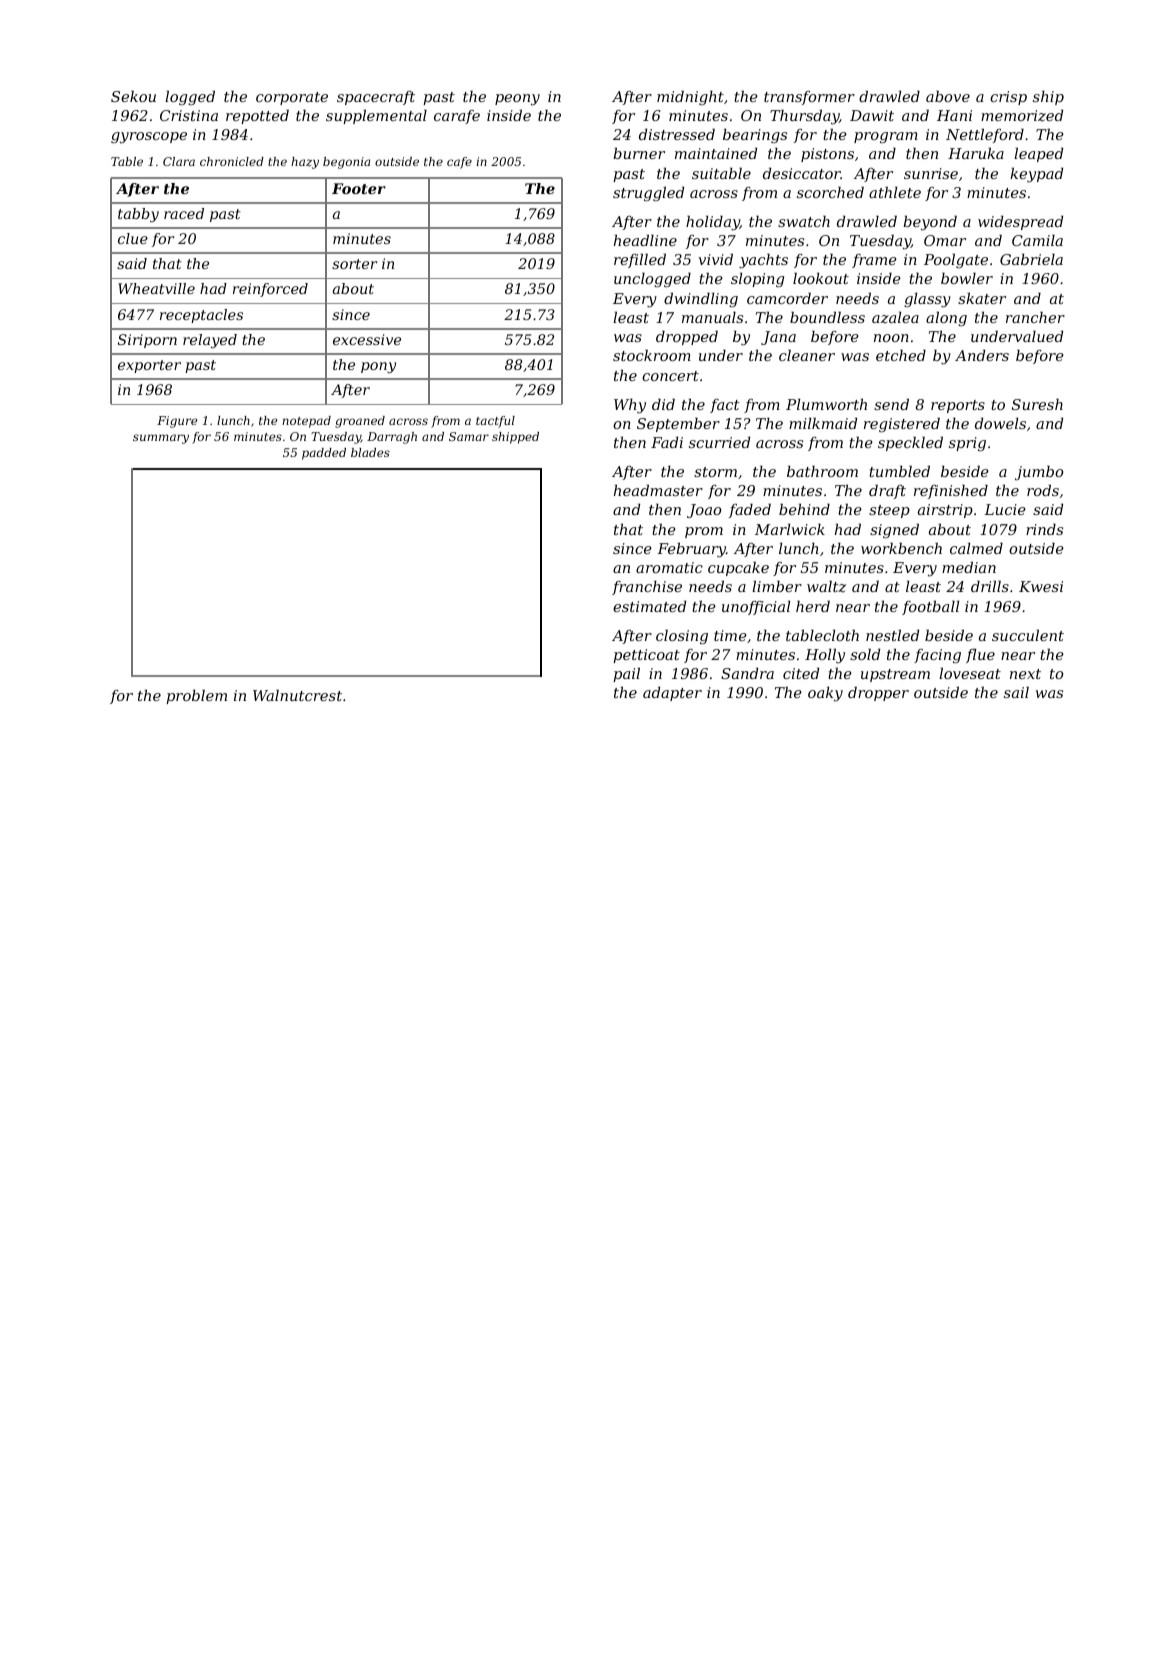 Image resolution: width=1175 pixels, height=1662 pixels. I want to click on adapter, so click(672, 693).
